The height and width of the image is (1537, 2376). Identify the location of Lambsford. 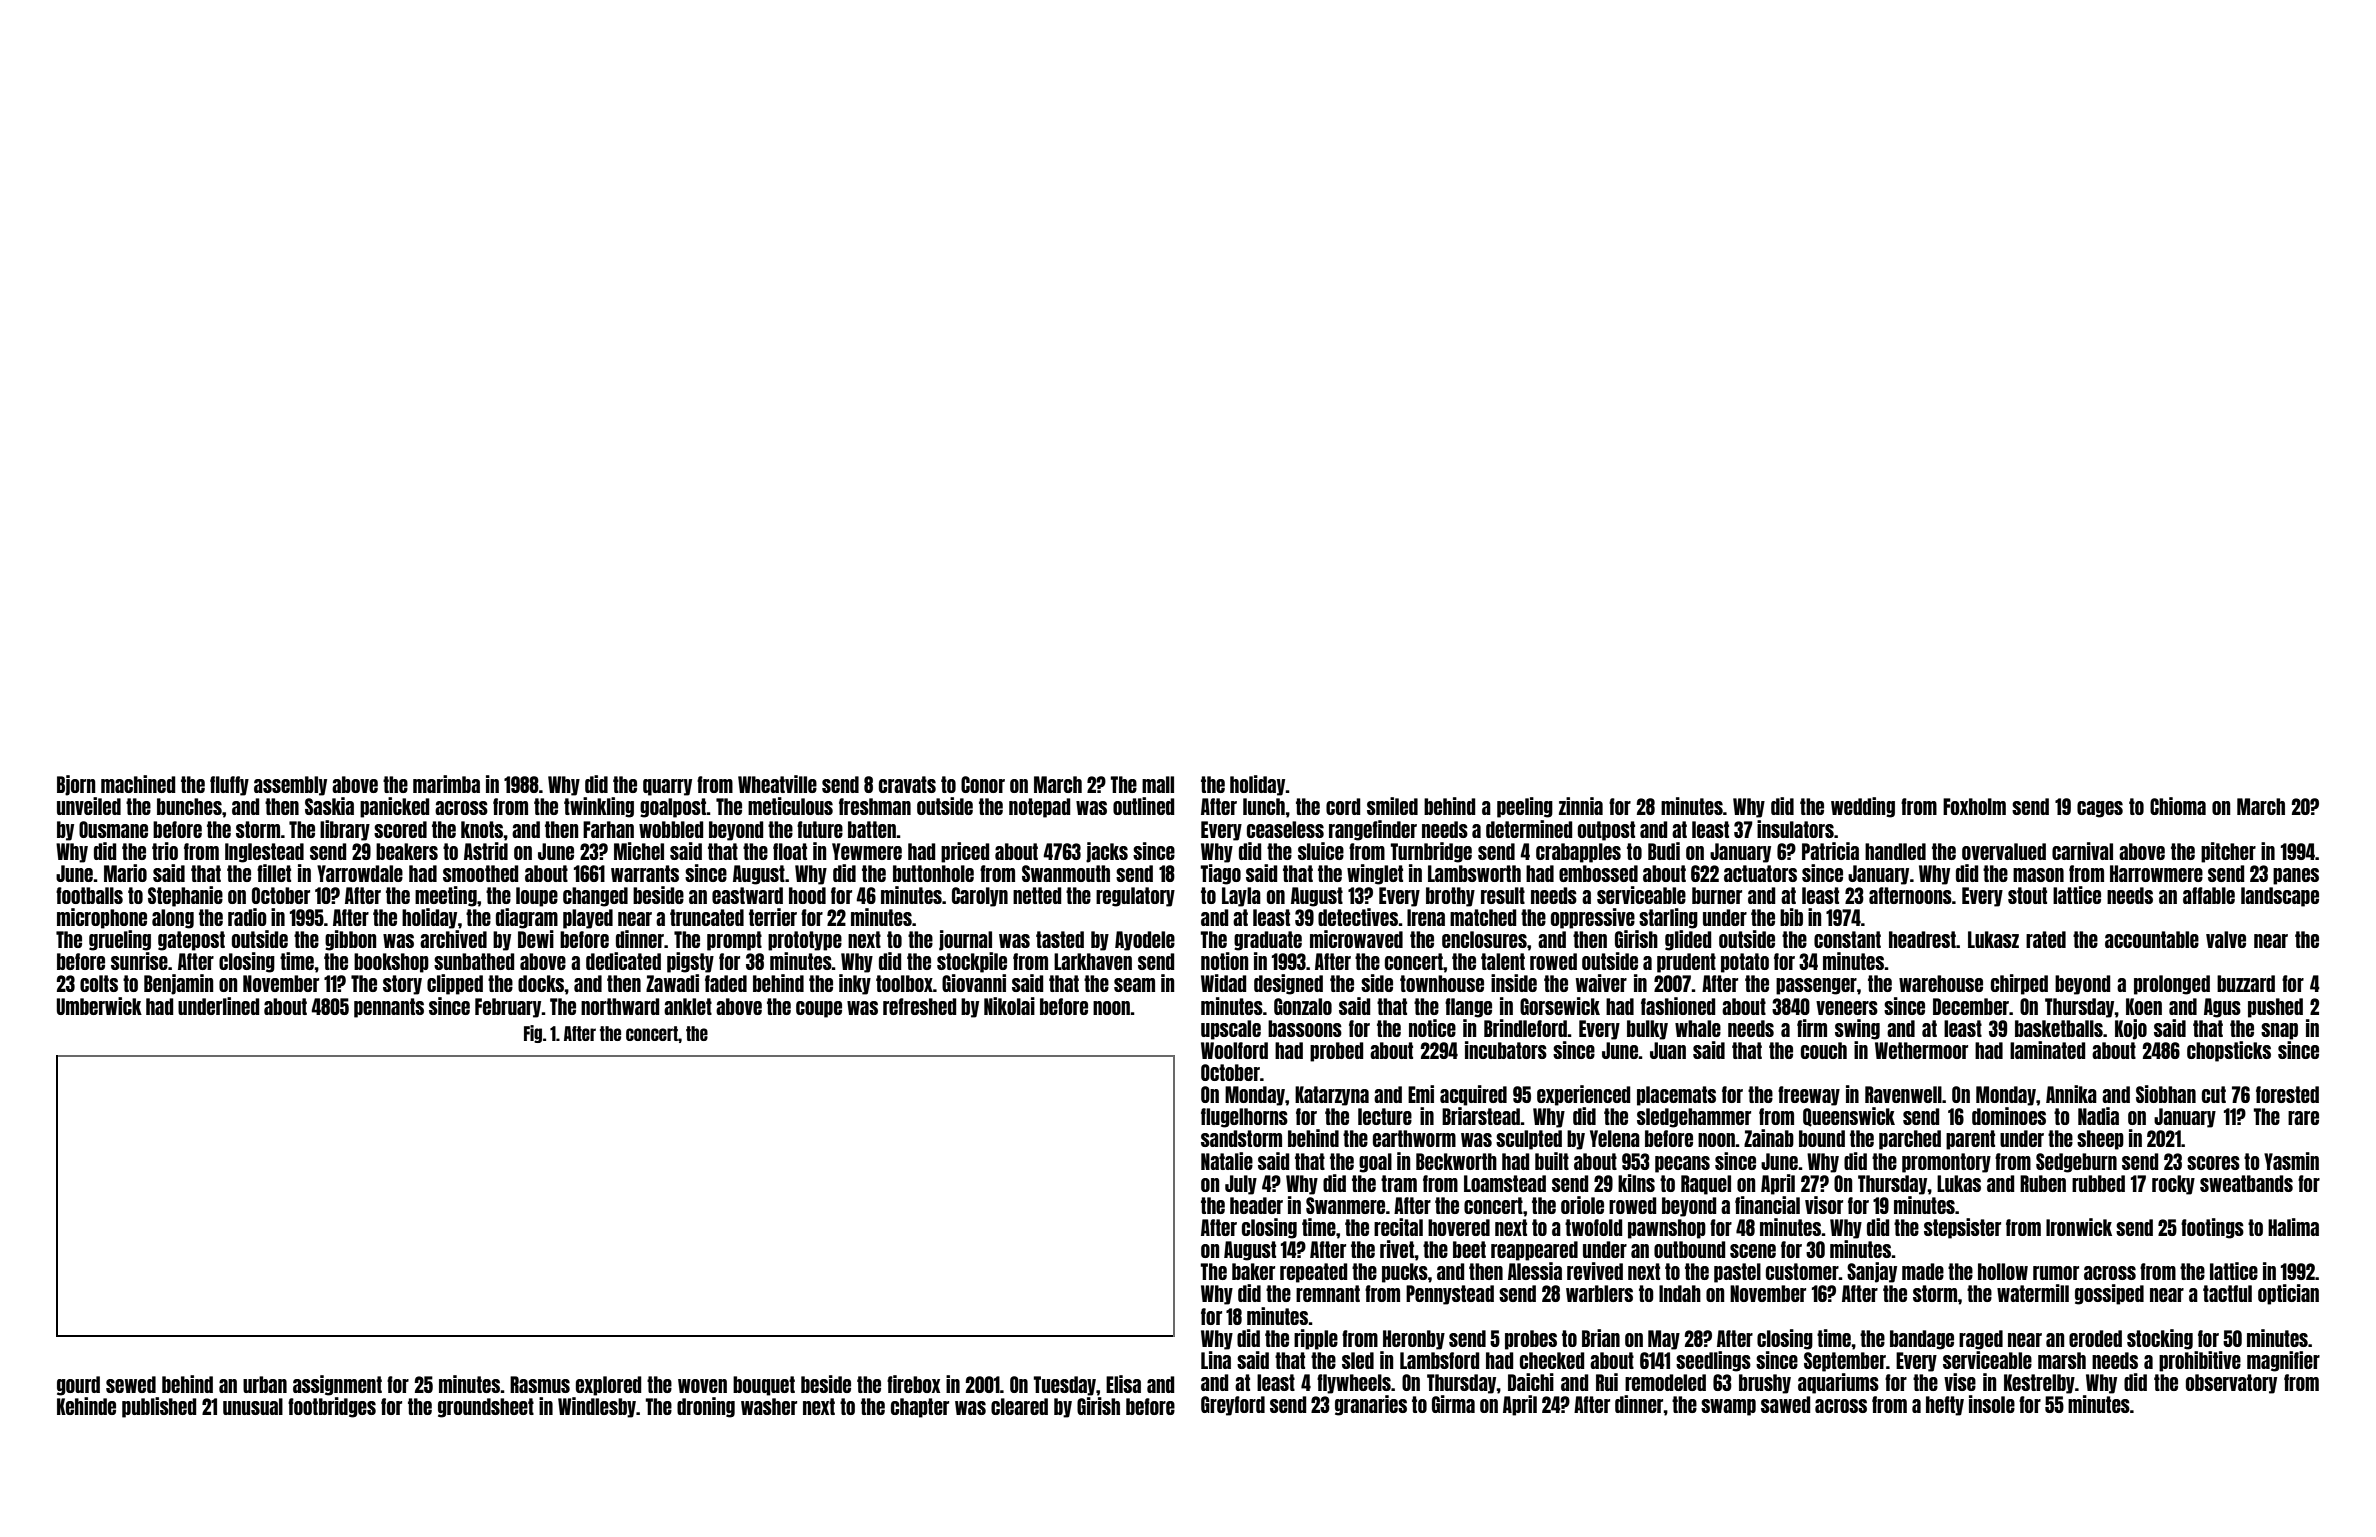
(1439, 1360).
